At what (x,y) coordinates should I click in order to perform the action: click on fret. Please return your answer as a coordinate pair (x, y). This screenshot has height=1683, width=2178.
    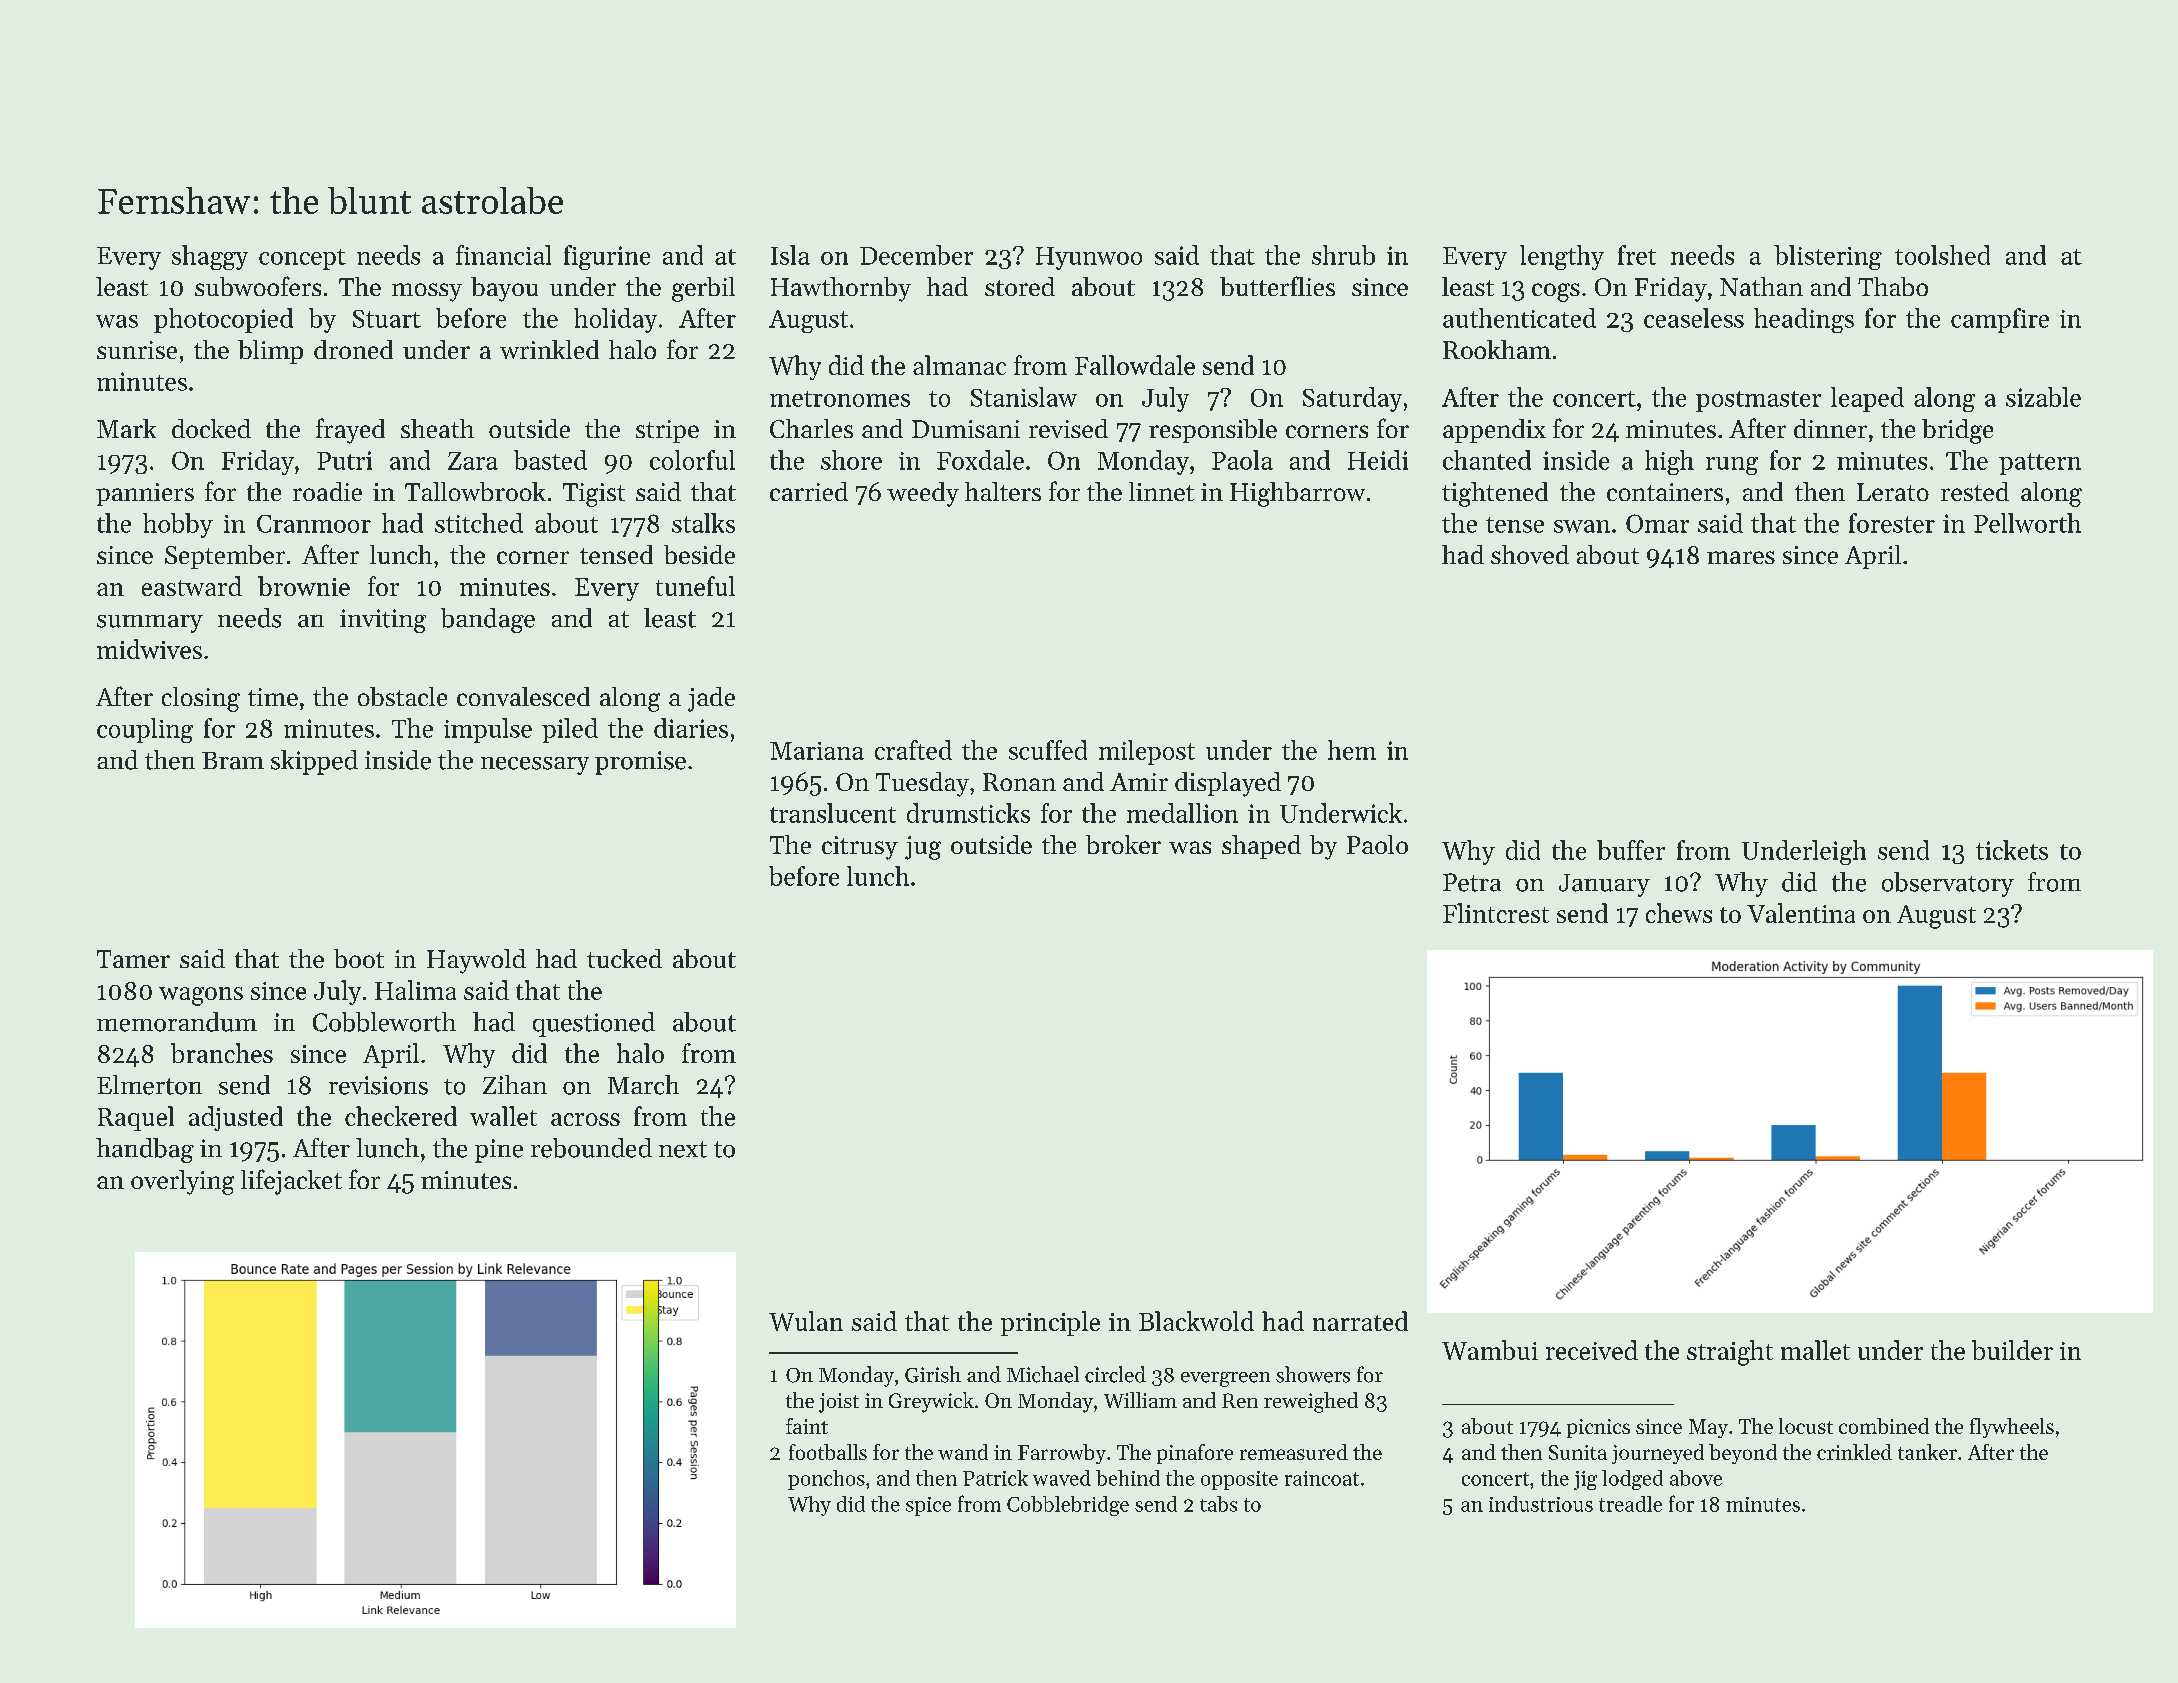
    Looking at the image, I should click on (1637, 255).
